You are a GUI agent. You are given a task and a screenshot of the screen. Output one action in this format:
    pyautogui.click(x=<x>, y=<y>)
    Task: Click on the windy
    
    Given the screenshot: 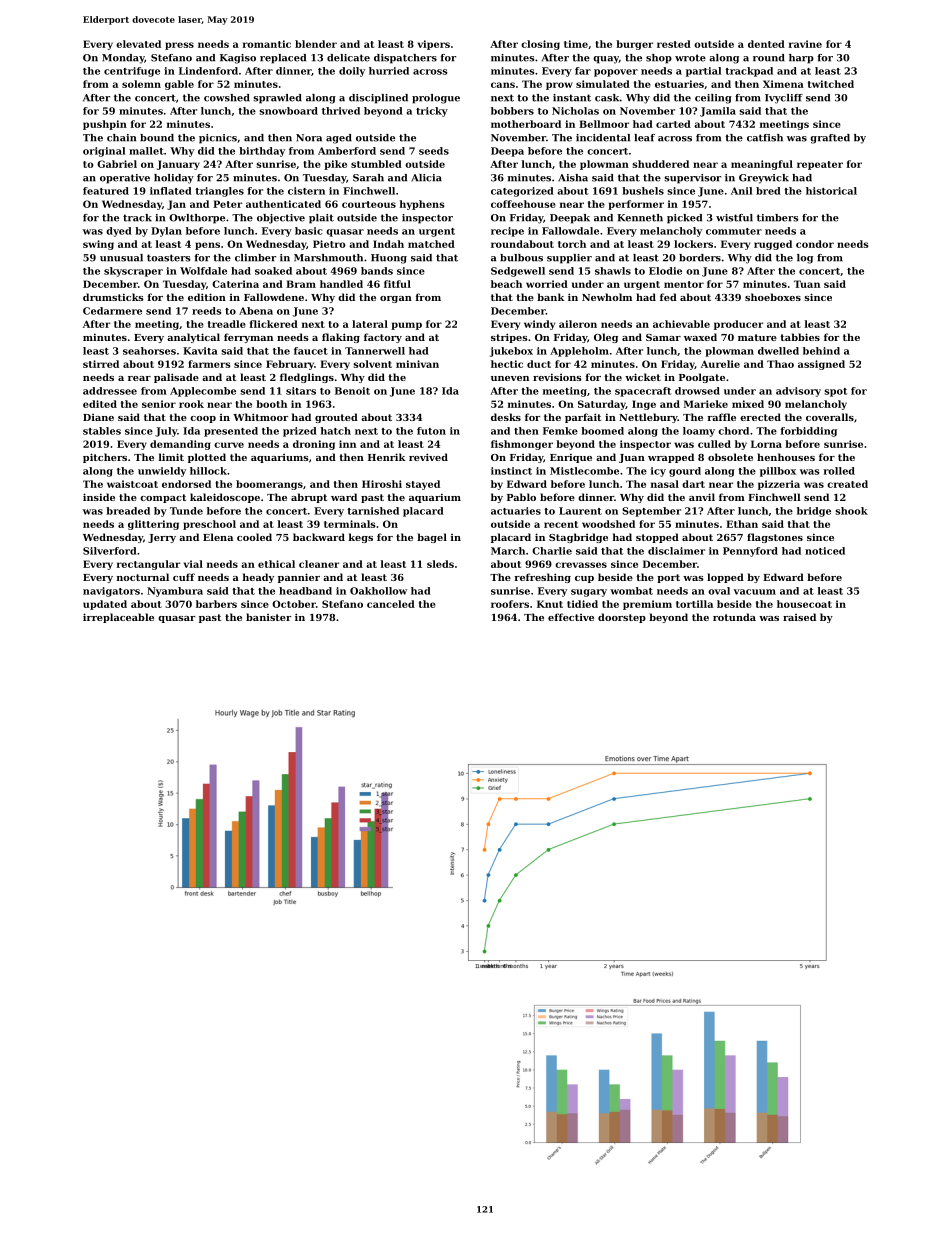 What is the action you would take?
    pyautogui.click(x=539, y=325)
